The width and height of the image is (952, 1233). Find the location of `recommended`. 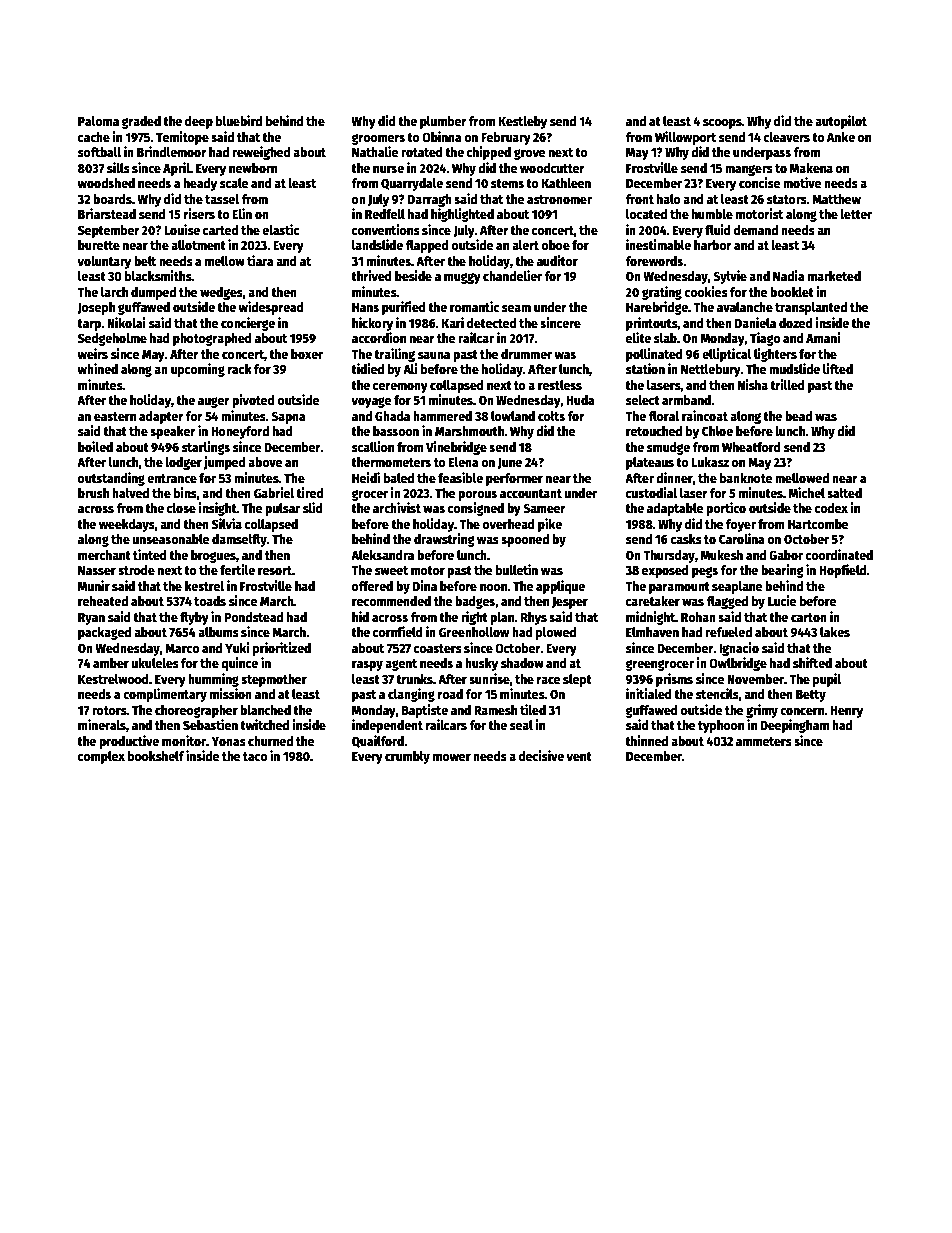

recommended is located at coordinates (391, 601).
